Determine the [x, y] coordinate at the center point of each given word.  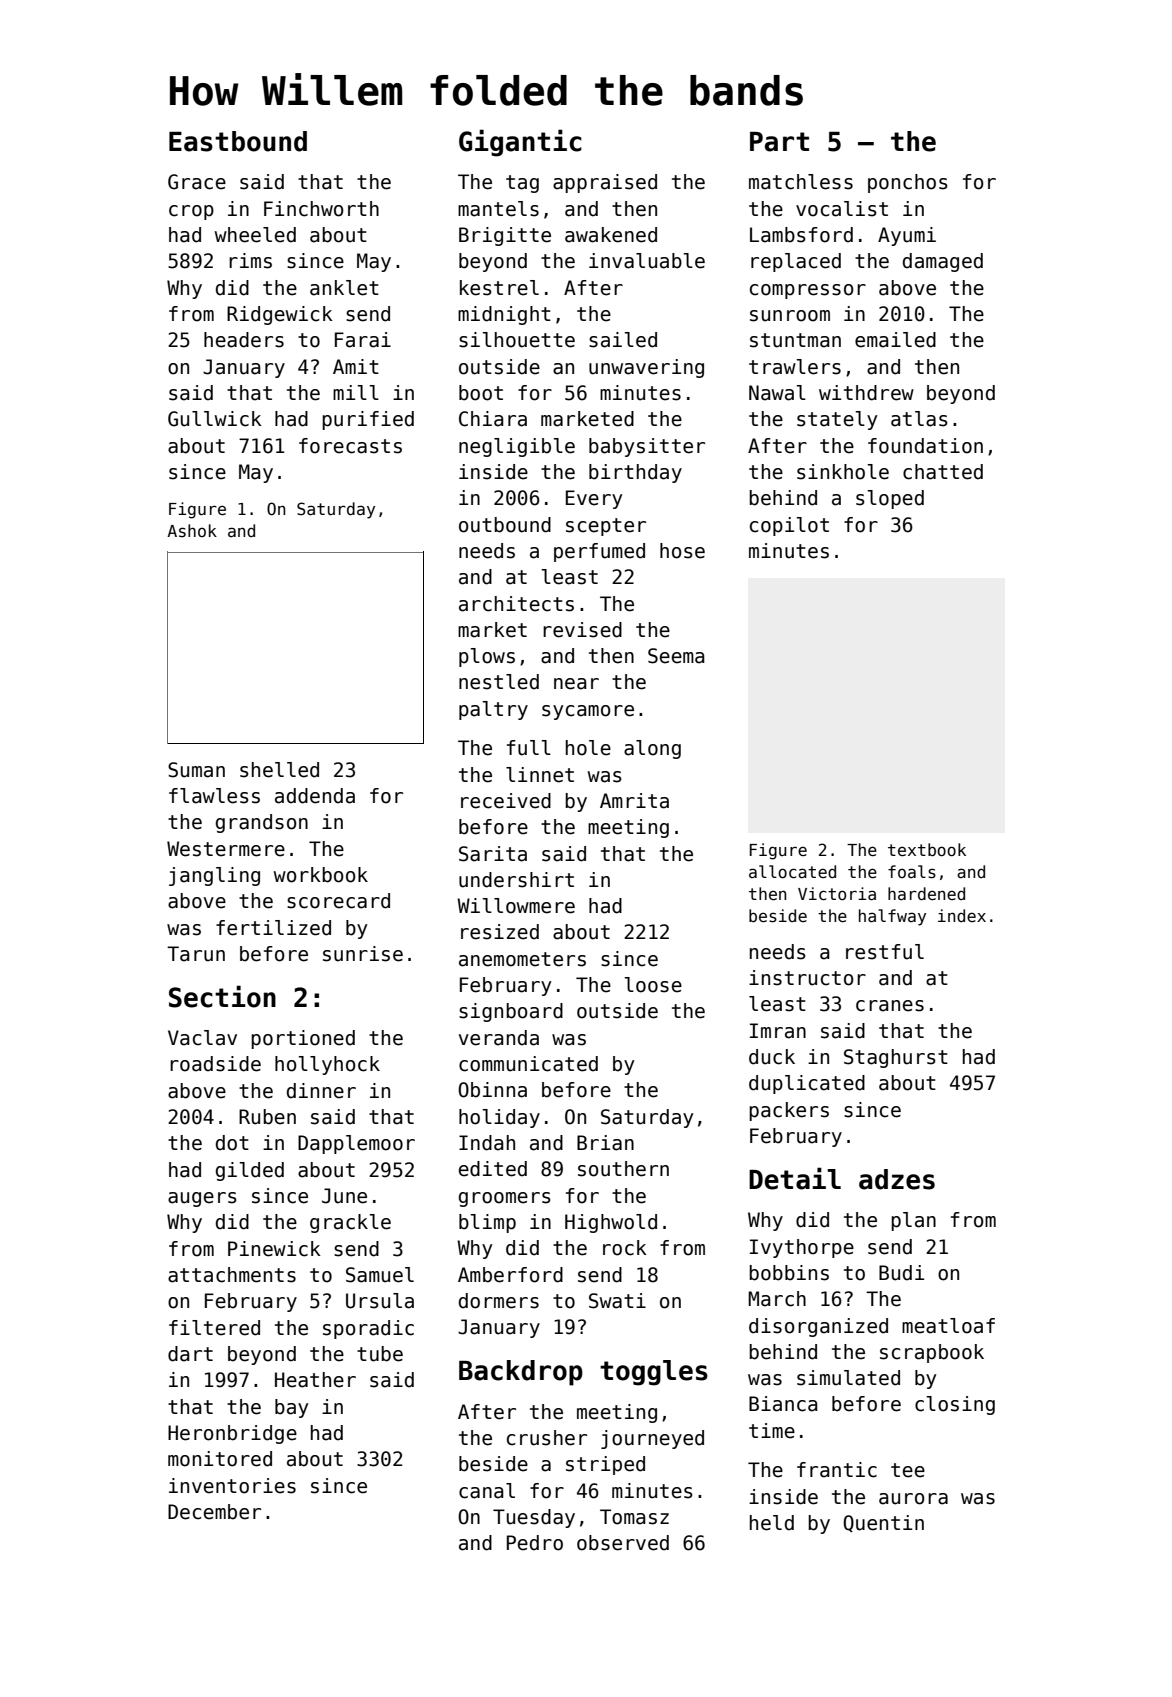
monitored [220, 1459]
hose [682, 551]
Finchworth [321, 209]
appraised [605, 183]
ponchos [908, 183]
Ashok [192, 530]
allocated [792, 871]
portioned [303, 1039]
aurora [913, 1499]
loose [653, 985]
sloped [890, 499]
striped [605, 1465]
